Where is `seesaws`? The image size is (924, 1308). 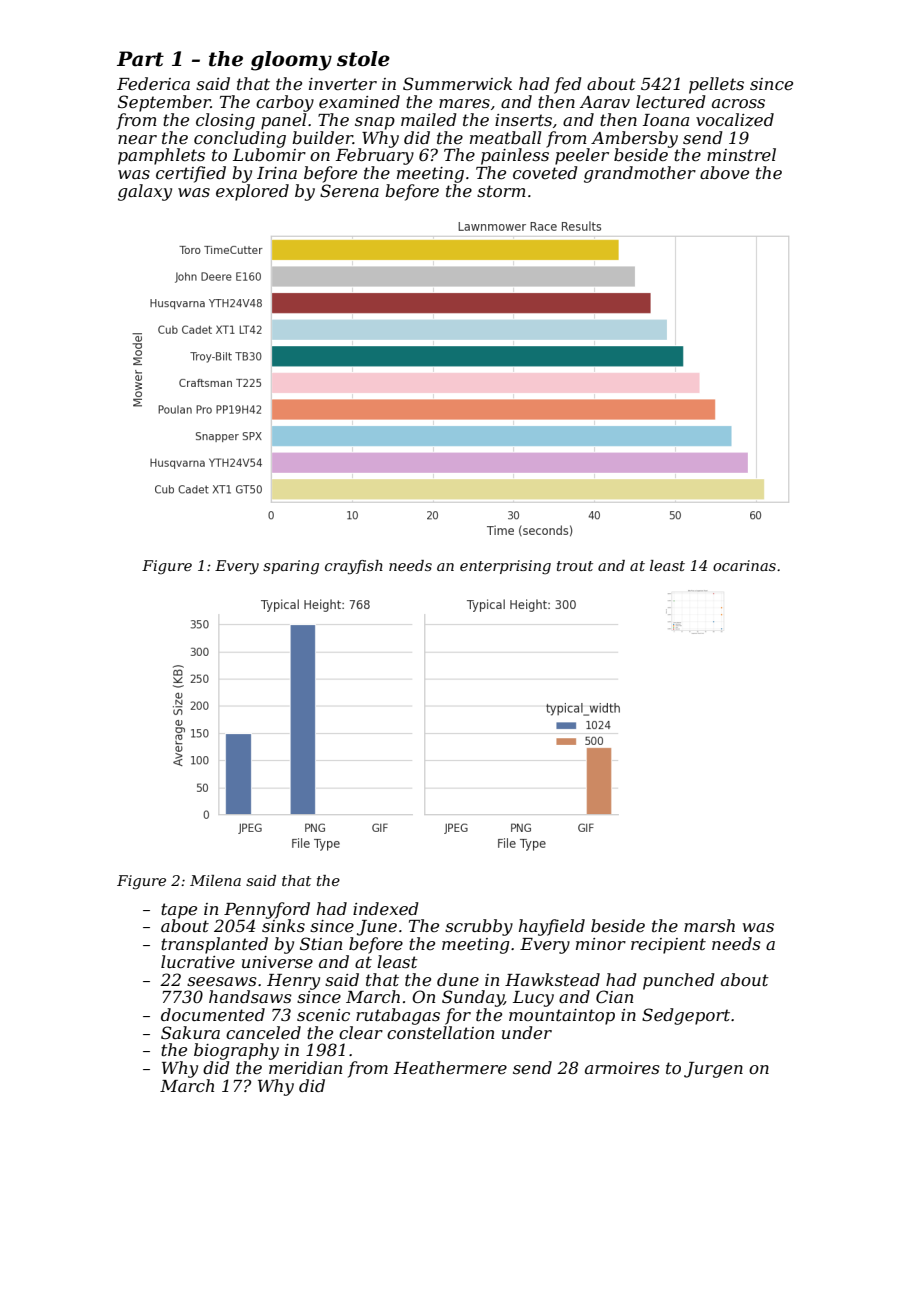 seesaws is located at coordinates (222, 981).
